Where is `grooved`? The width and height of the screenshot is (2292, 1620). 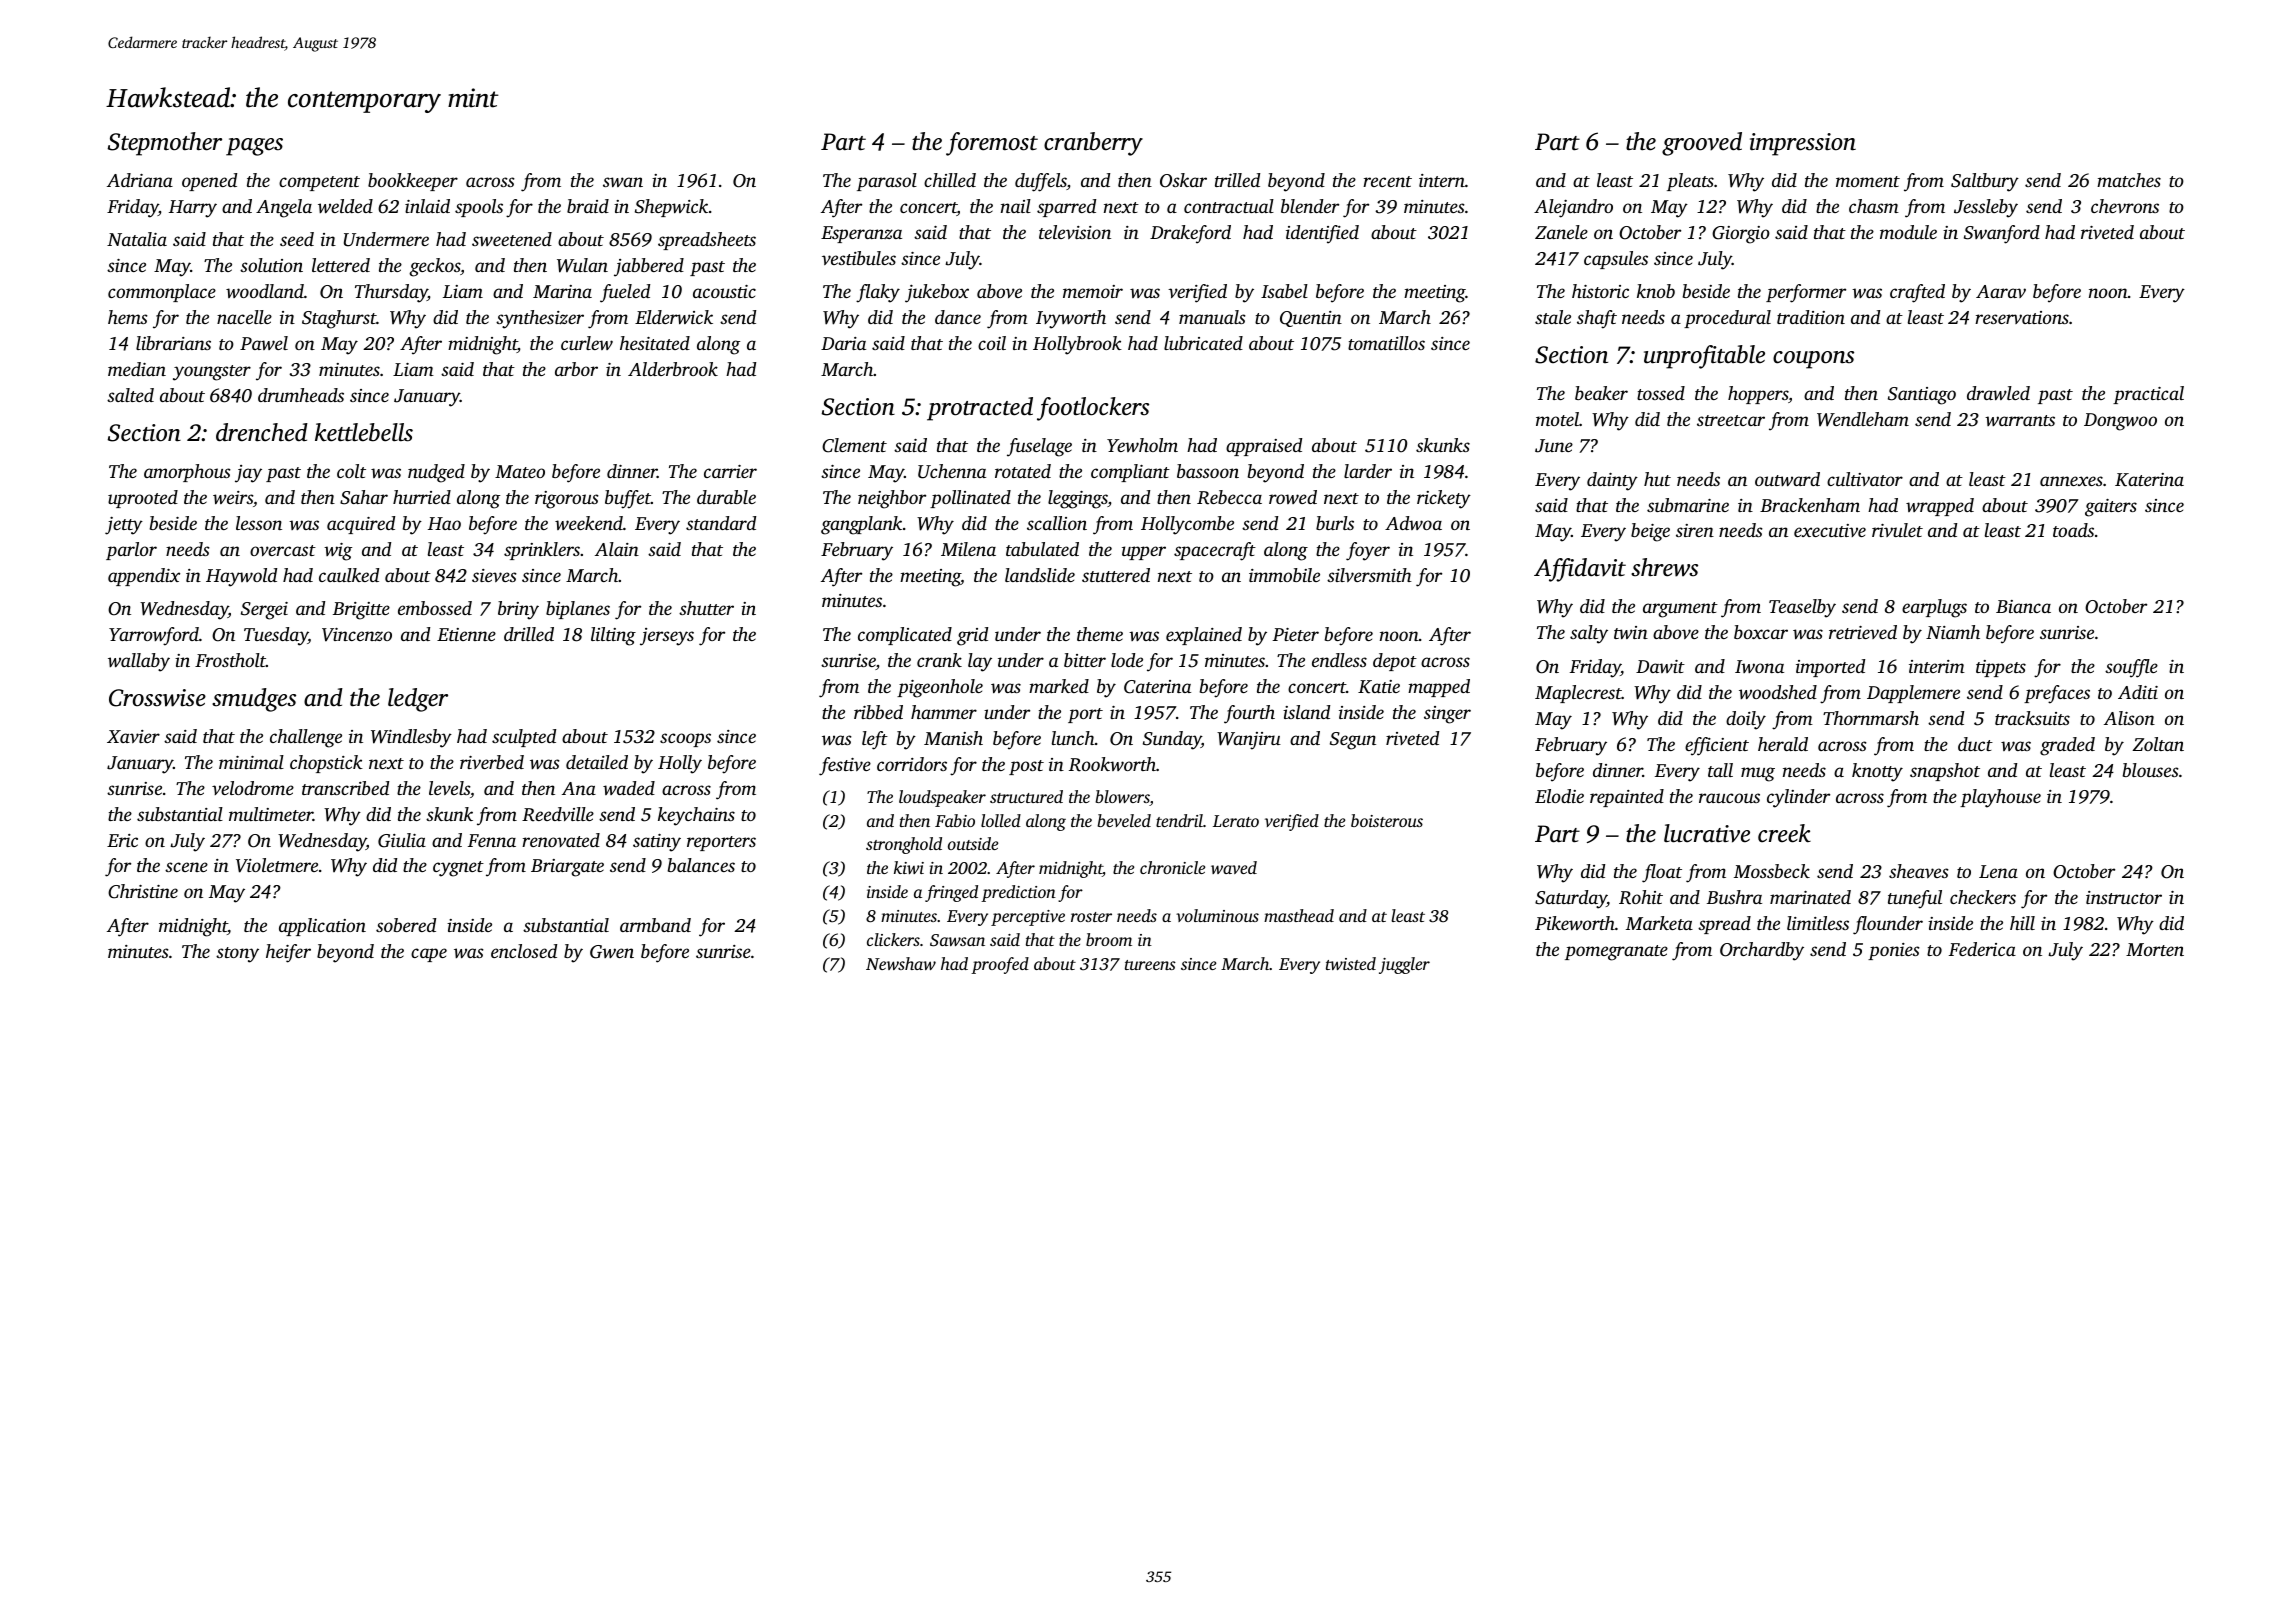 grooved is located at coordinates (1702, 144).
